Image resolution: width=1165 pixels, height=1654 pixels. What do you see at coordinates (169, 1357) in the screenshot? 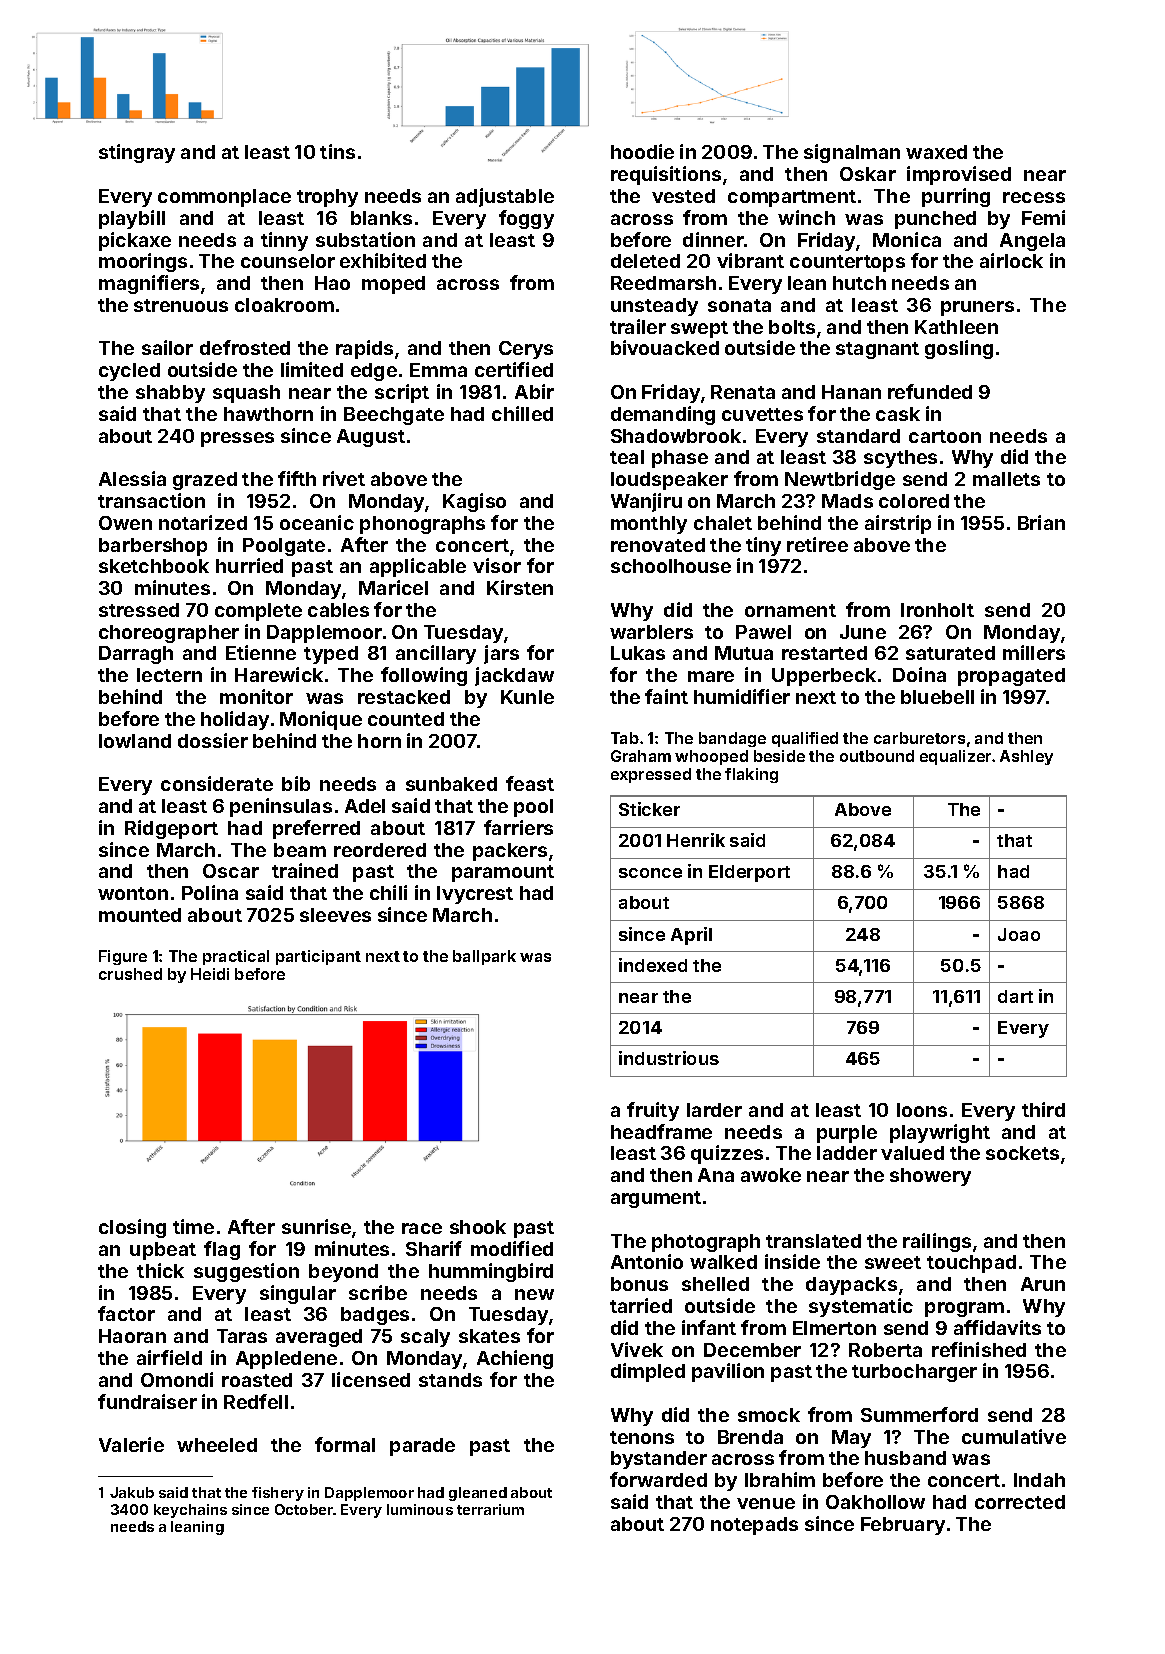
I see `airfield` at bounding box center [169, 1357].
